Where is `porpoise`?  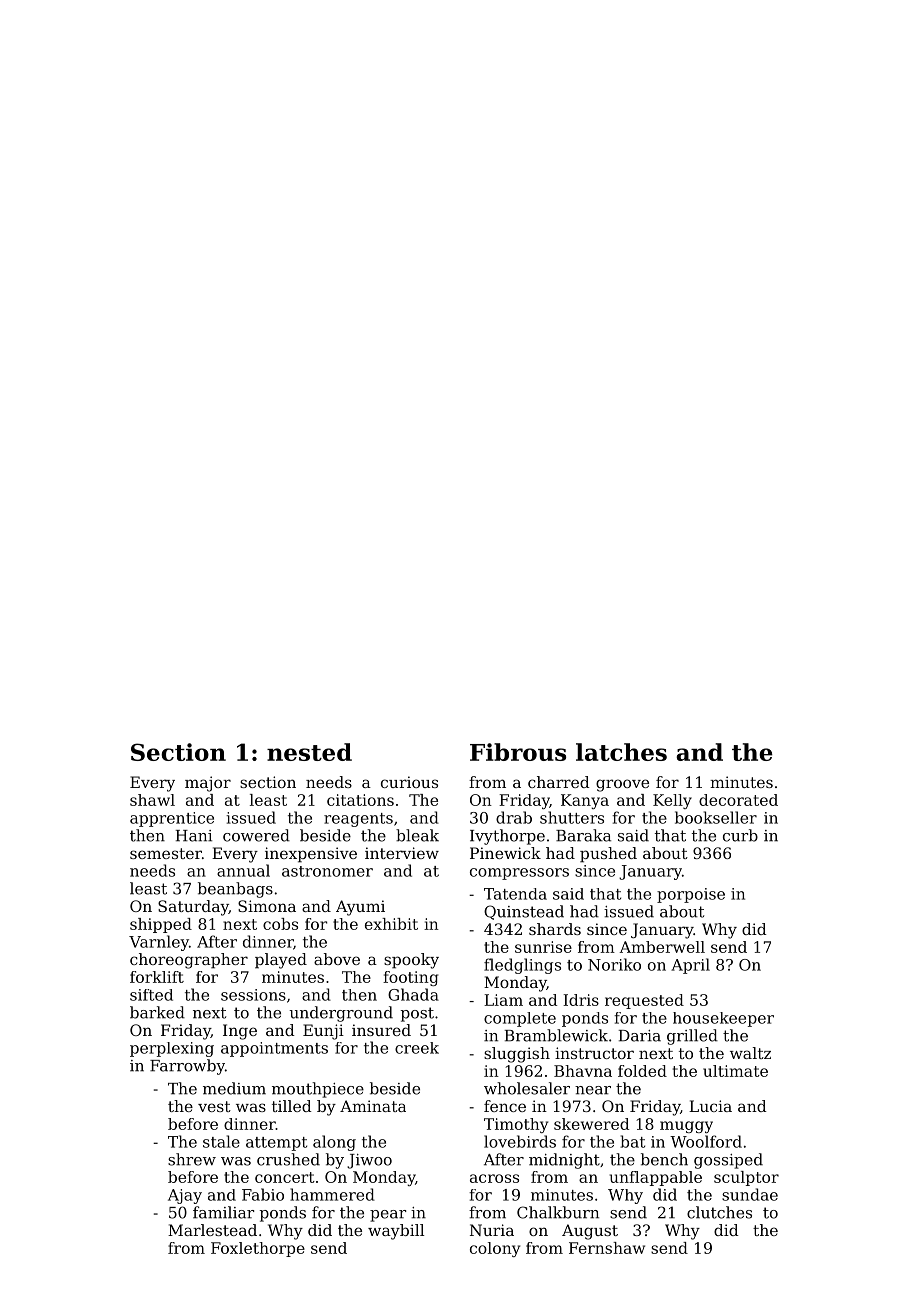 porpoise is located at coordinates (691, 895).
